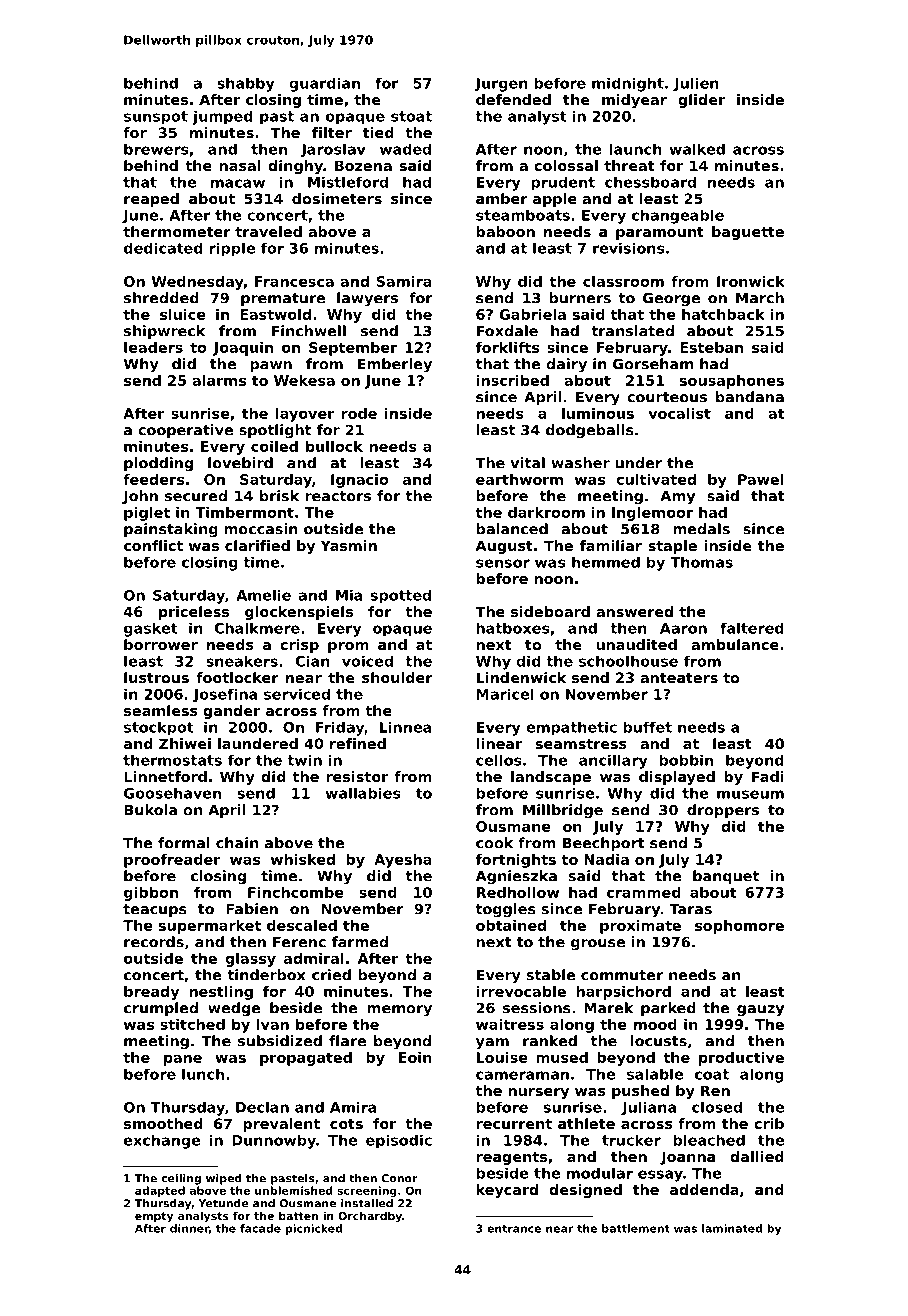  What do you see at coordinates (628, 661) in the screenshot?
I see `schoolhouse` at bounding box center [628, 661].
